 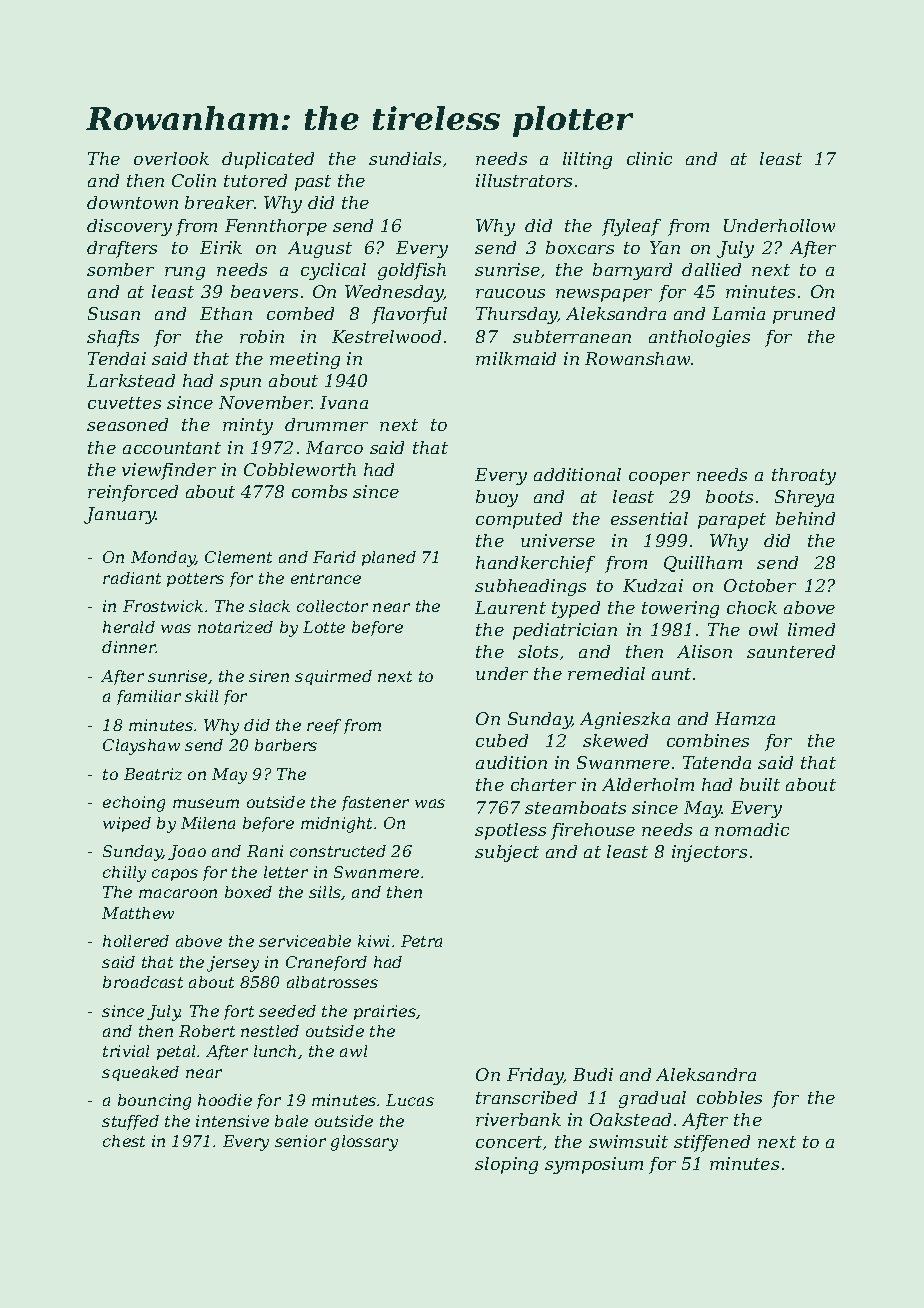 I want to click on prairies, so click(x=385, y=1012).
